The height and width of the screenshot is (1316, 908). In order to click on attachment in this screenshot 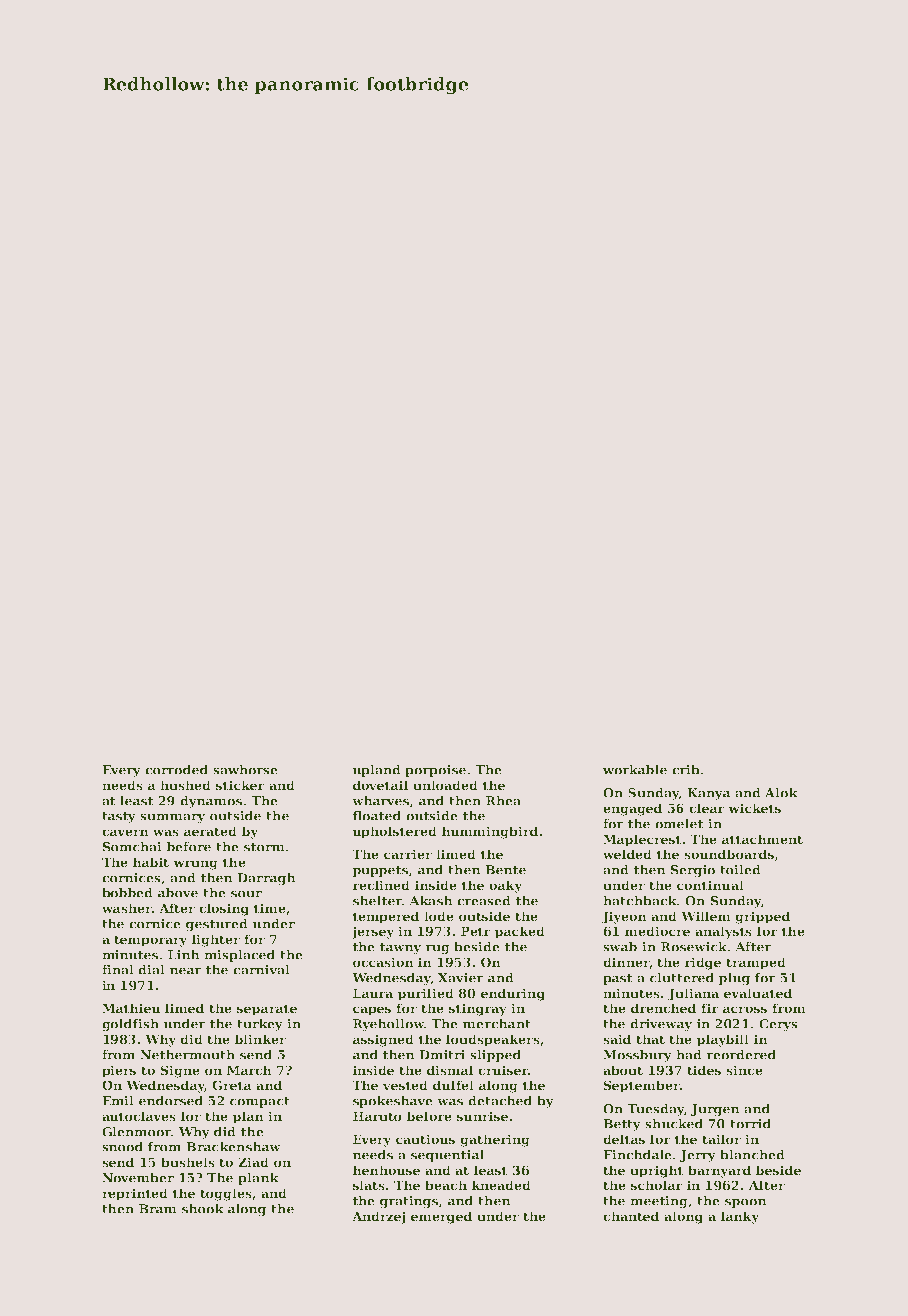, I will do `click(762, 839)`.
